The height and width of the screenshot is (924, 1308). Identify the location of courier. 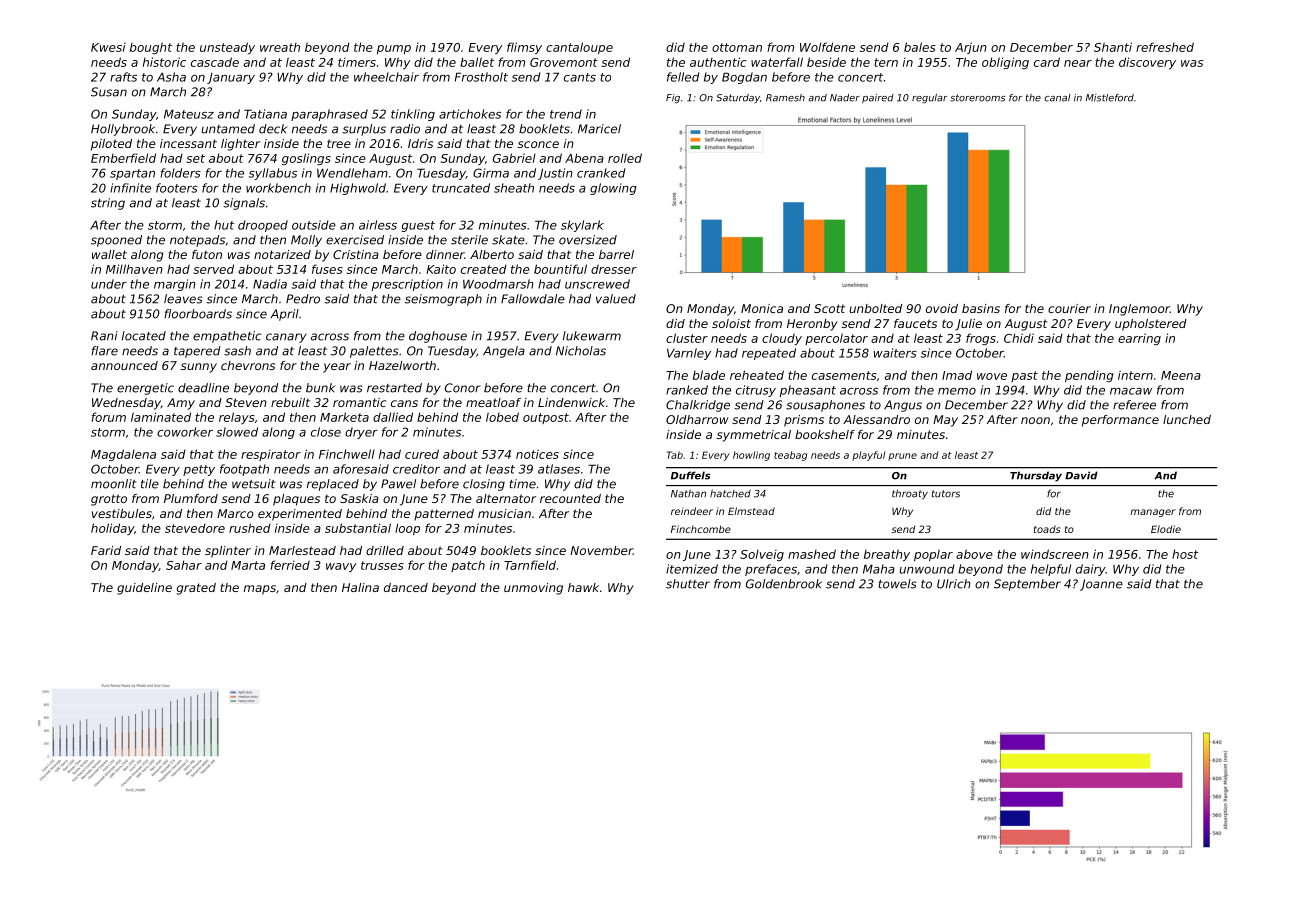
(1069, 308).
